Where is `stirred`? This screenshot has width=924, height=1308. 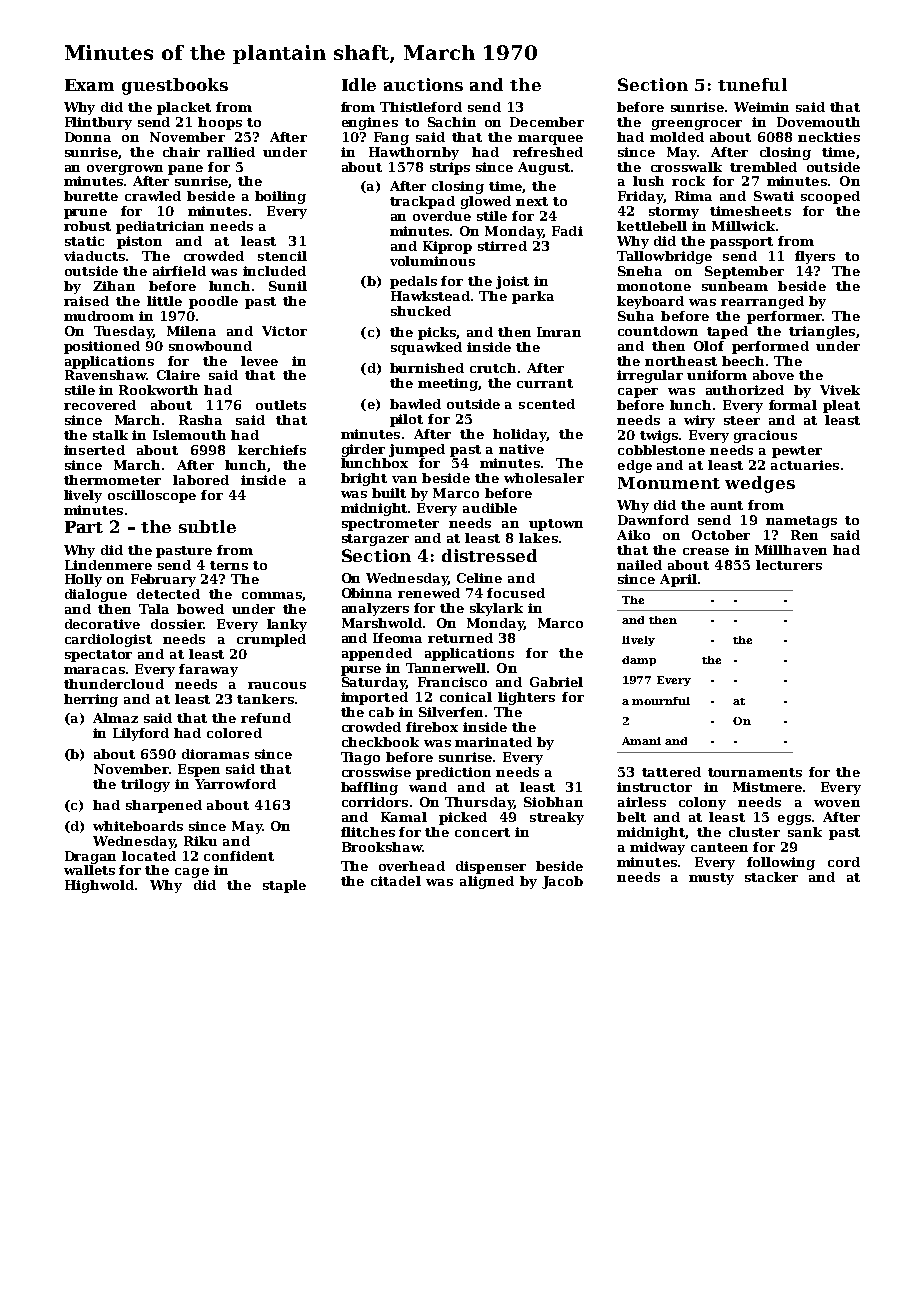
stirred is located at coordinates (502, 246).
